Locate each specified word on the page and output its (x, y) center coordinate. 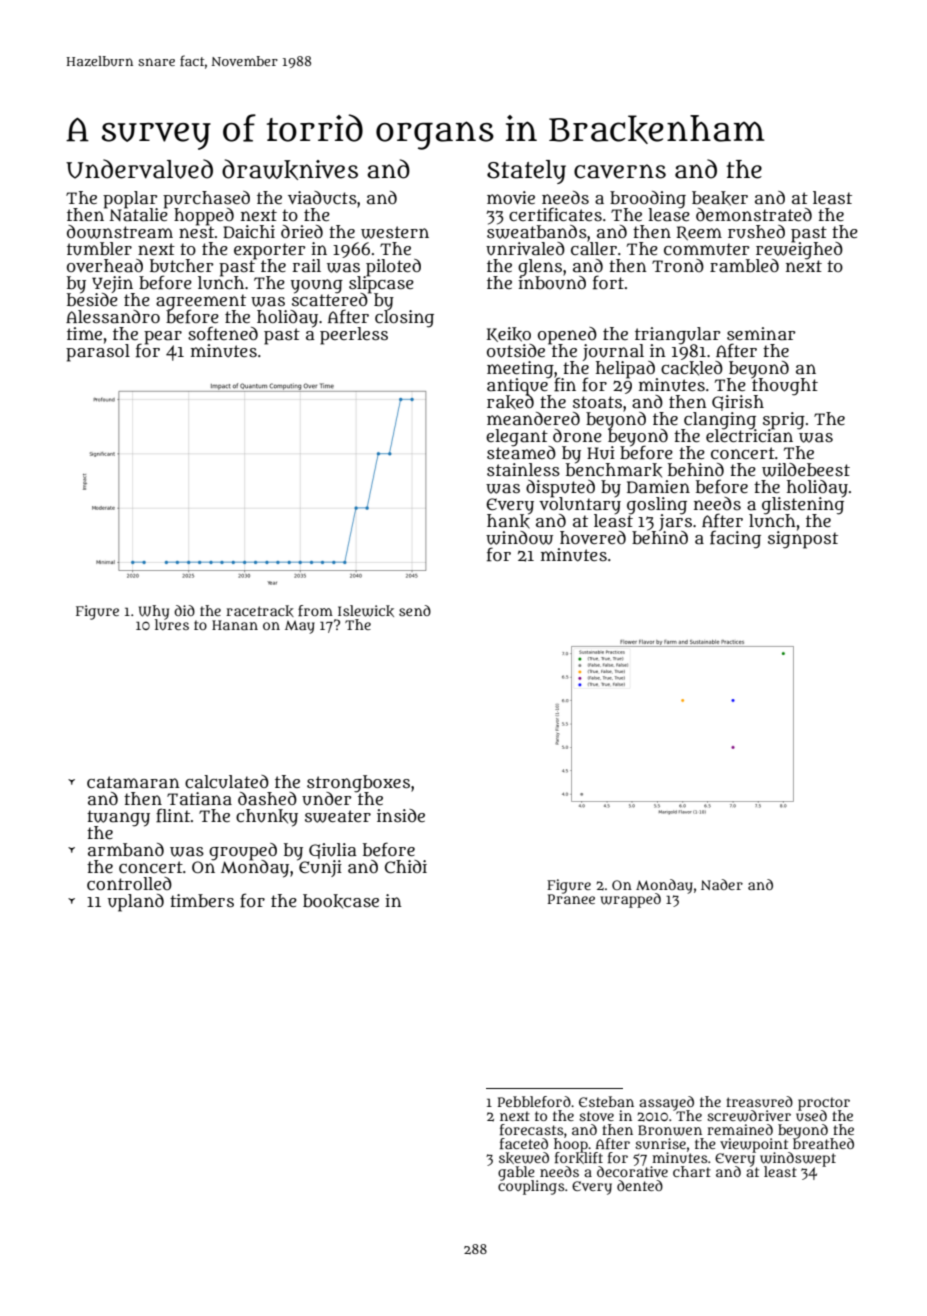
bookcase (341, 901)
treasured (759, 1101)
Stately (526, 172)
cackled (692, 368)
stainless (523, 469)
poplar (130, 199)
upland (136, 903)
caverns (620, 171)
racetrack (260, 611)
